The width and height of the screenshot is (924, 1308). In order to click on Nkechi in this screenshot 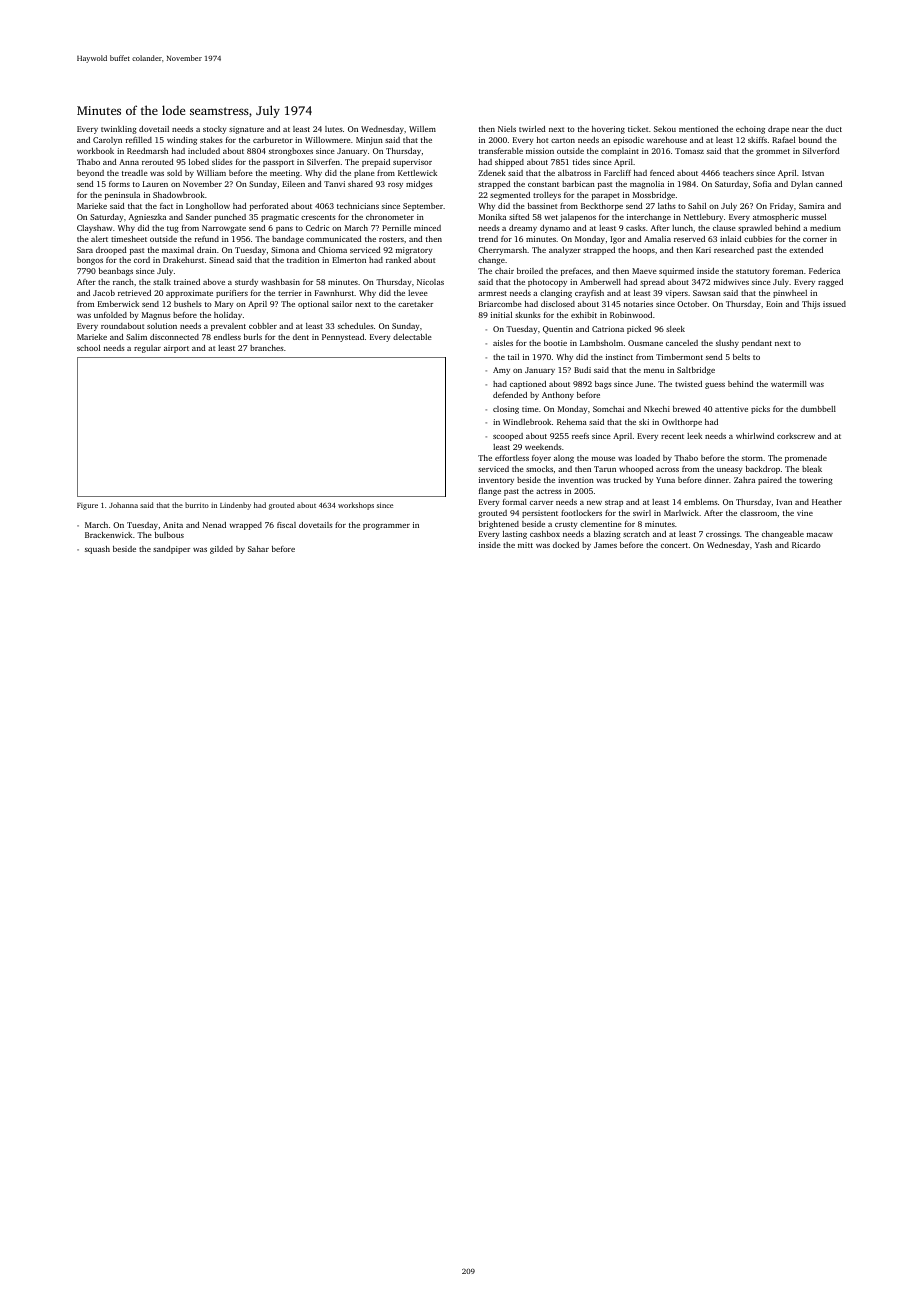, I will do `click(657, 409)`.
